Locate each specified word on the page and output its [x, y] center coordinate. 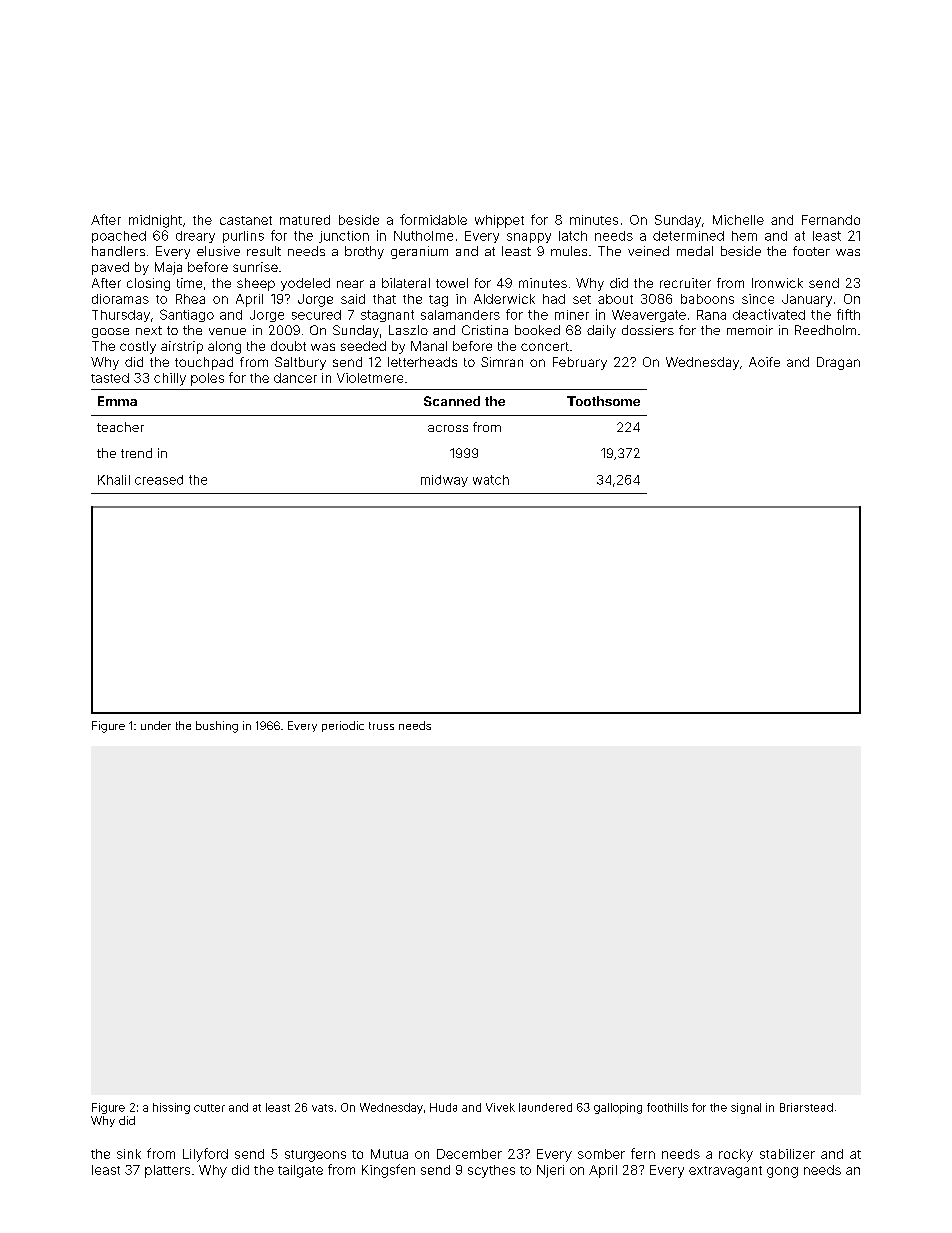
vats [322, 1108]
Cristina [485, 330]
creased [159, 480]
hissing [171, 1108]
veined [648, 251]
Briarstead [806, 1107]
